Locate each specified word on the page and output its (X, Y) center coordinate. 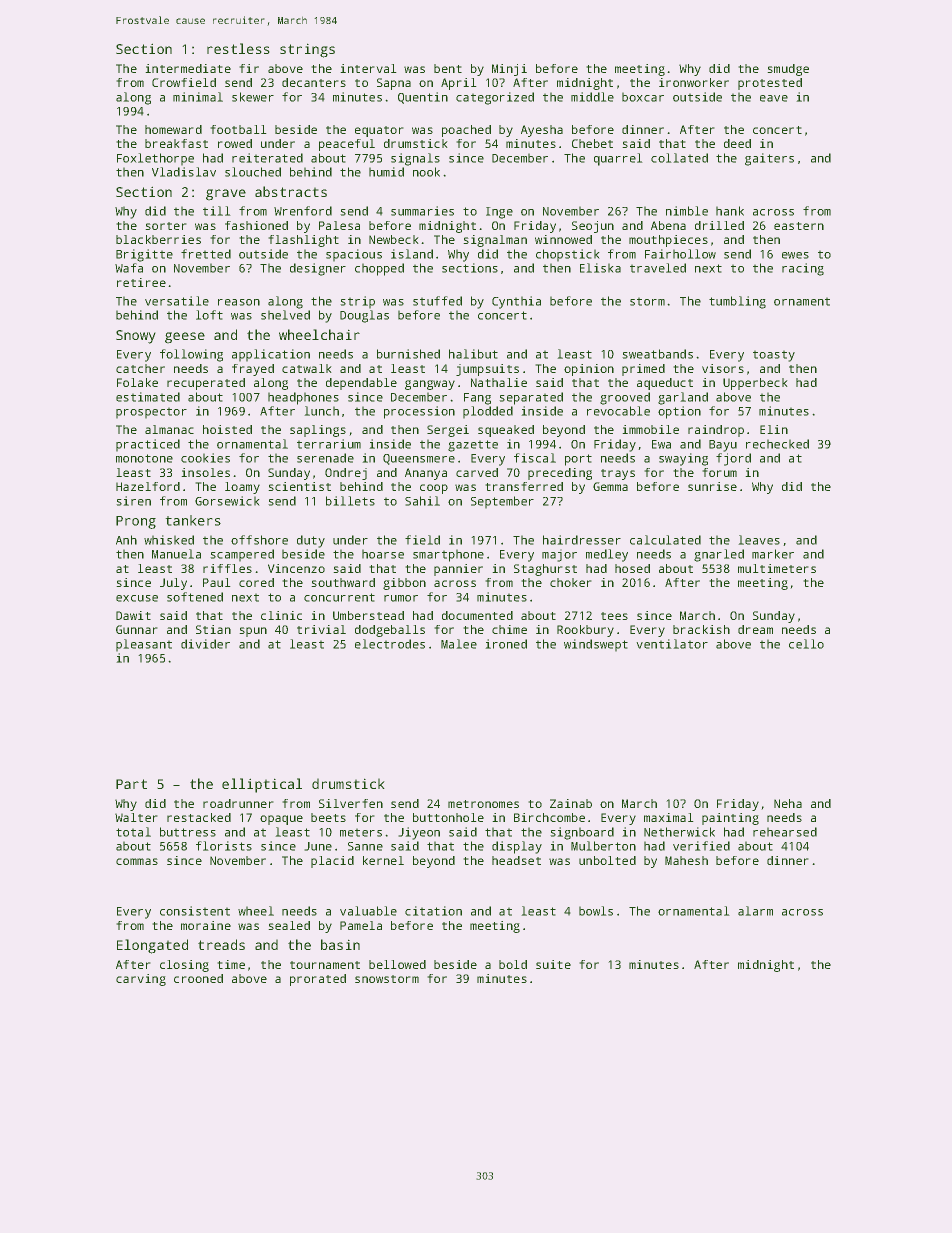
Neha (788, 803)
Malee (459, 644)
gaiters (769, 159)
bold (513, 964)
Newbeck (393, 239)
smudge (788, 70)
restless (238, 48)
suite (553, 964)
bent (448, 68)
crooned (198, 978)
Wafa (129, 268)
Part (131, 784)
